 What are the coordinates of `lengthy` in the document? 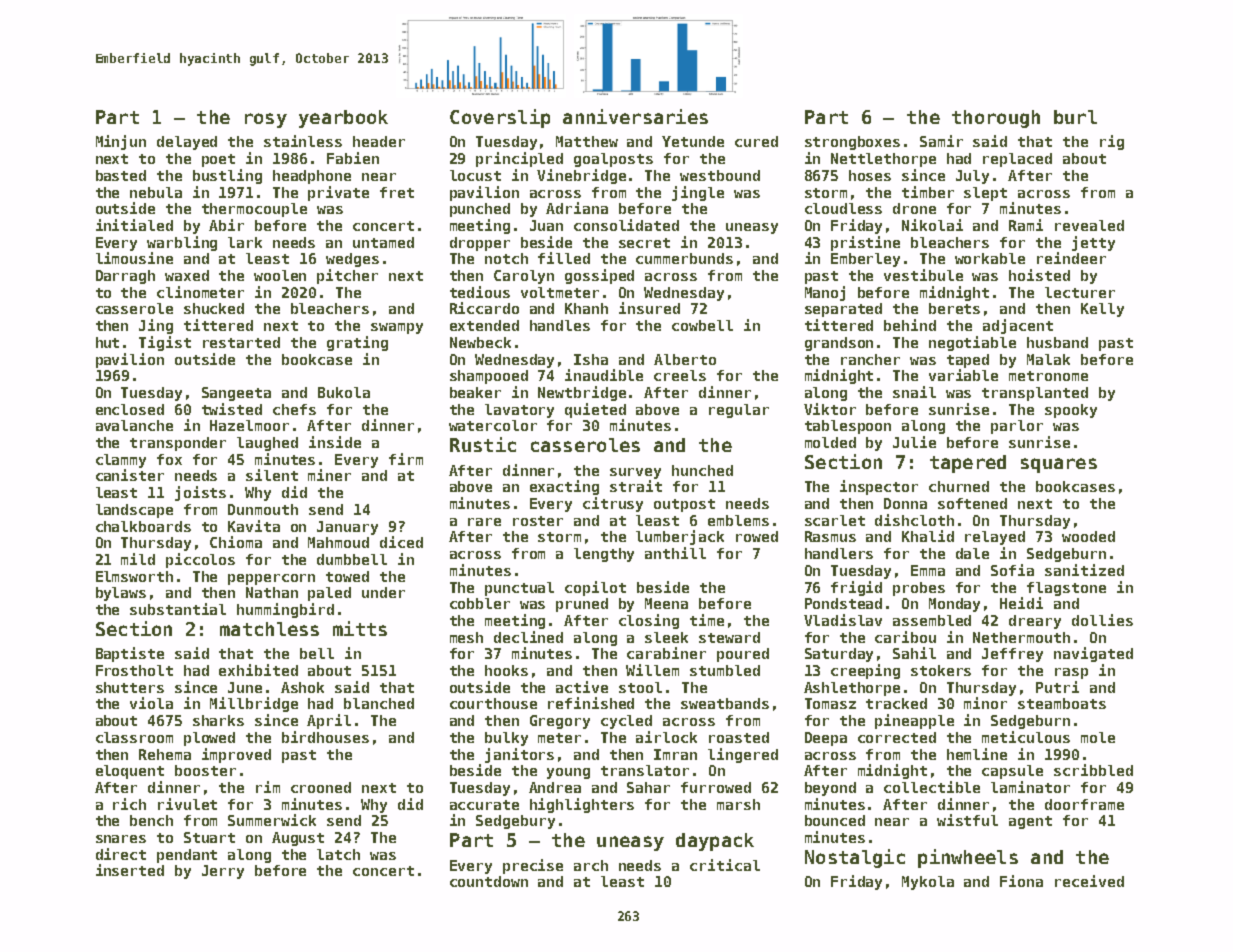 It's located at (604, 555).
